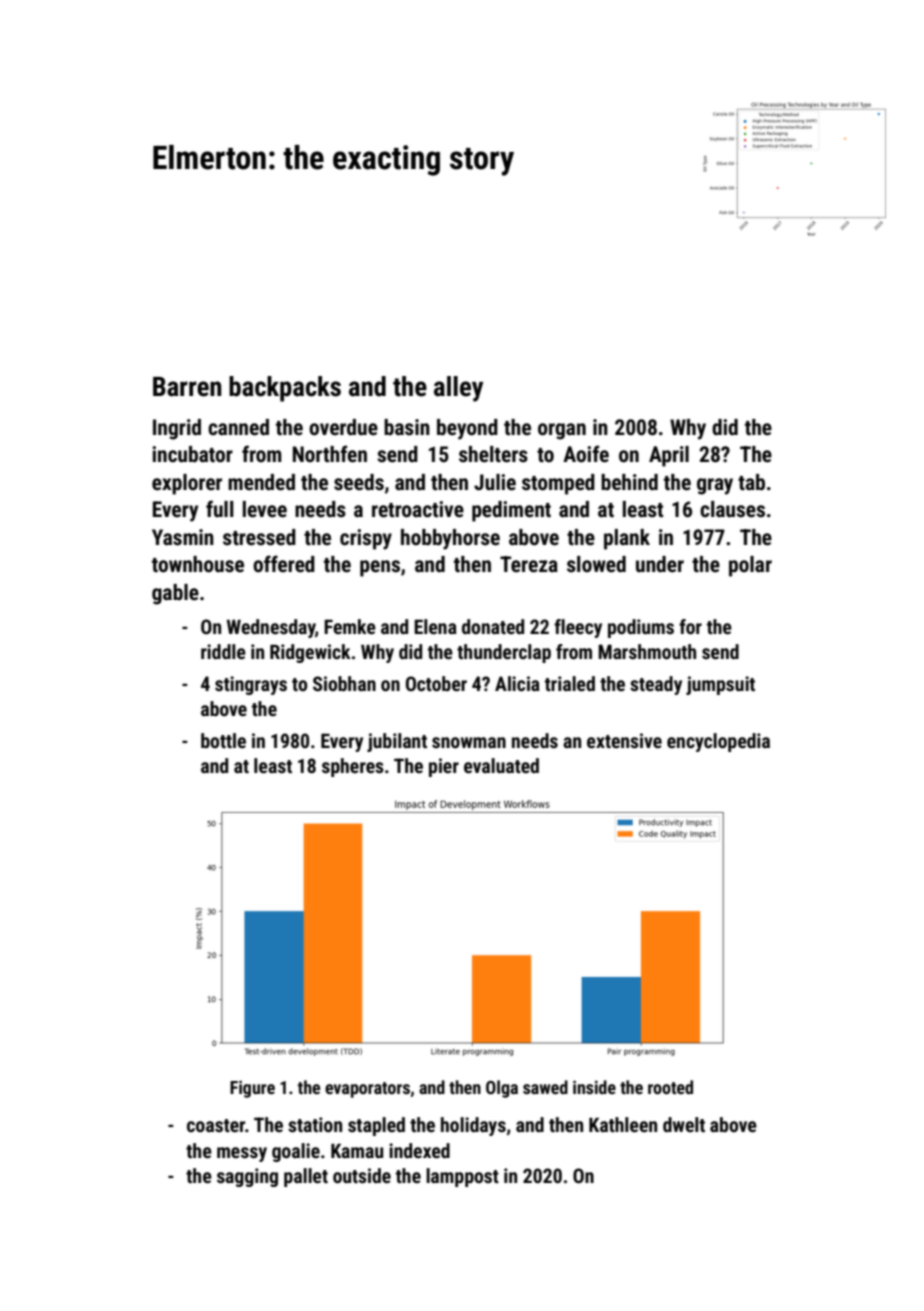 Image resolution: width=924 pixels, height=1311 pixels. Describe the element at coordinates (627, 539) in the screenshot. I see `plank` at that location.
